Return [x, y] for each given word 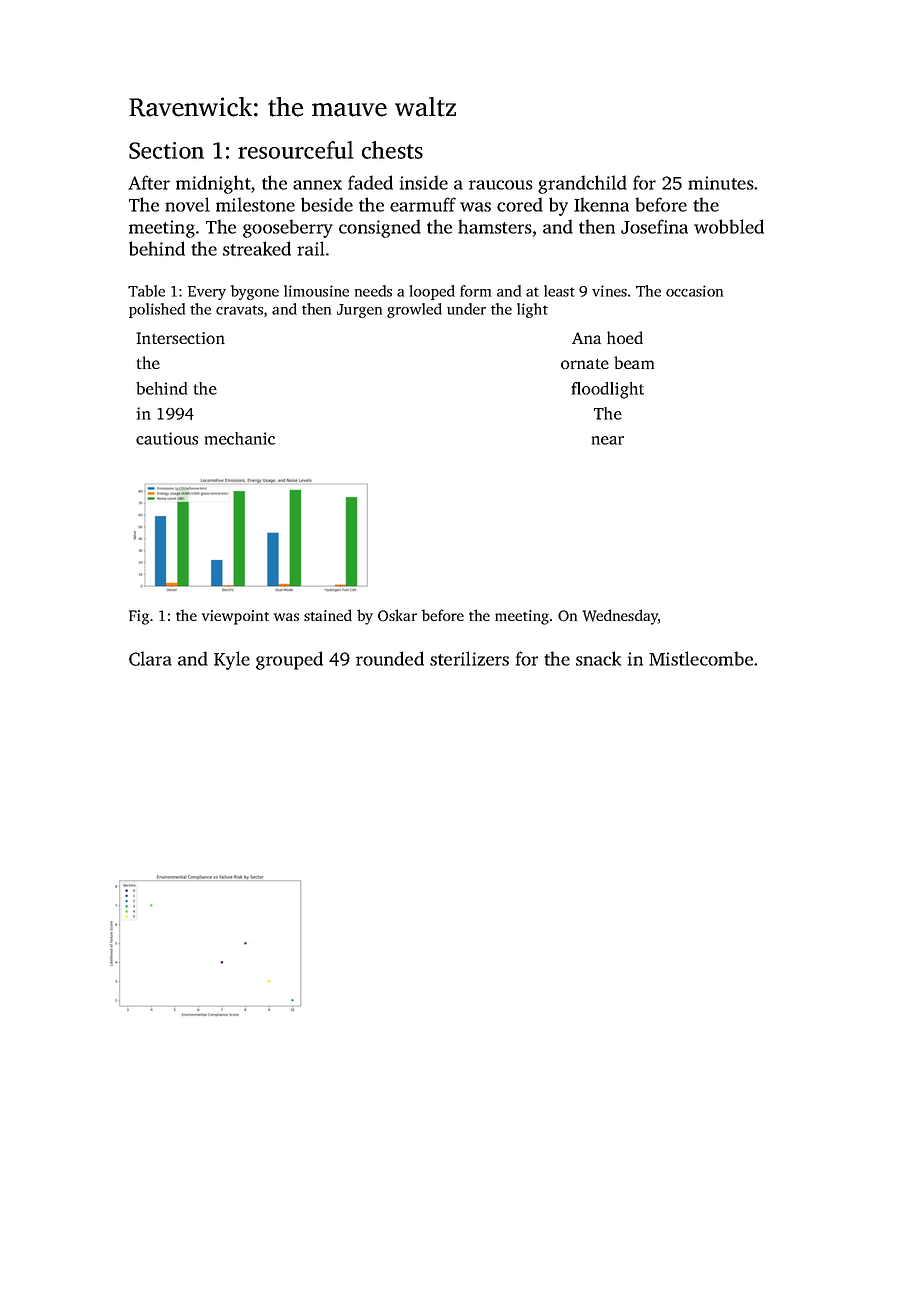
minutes [721, 183]
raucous [501, 185]
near [608, 440]
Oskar [397, 615]
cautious [167, 438]
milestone [255, 204]
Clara [150, 658]
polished [157, 310]
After [149, 182]
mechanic [240, 438]
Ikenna [601, 204]
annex [317, 185]
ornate [585, 364]
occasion [694, 291]
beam [634, 362]
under [466, 309]
